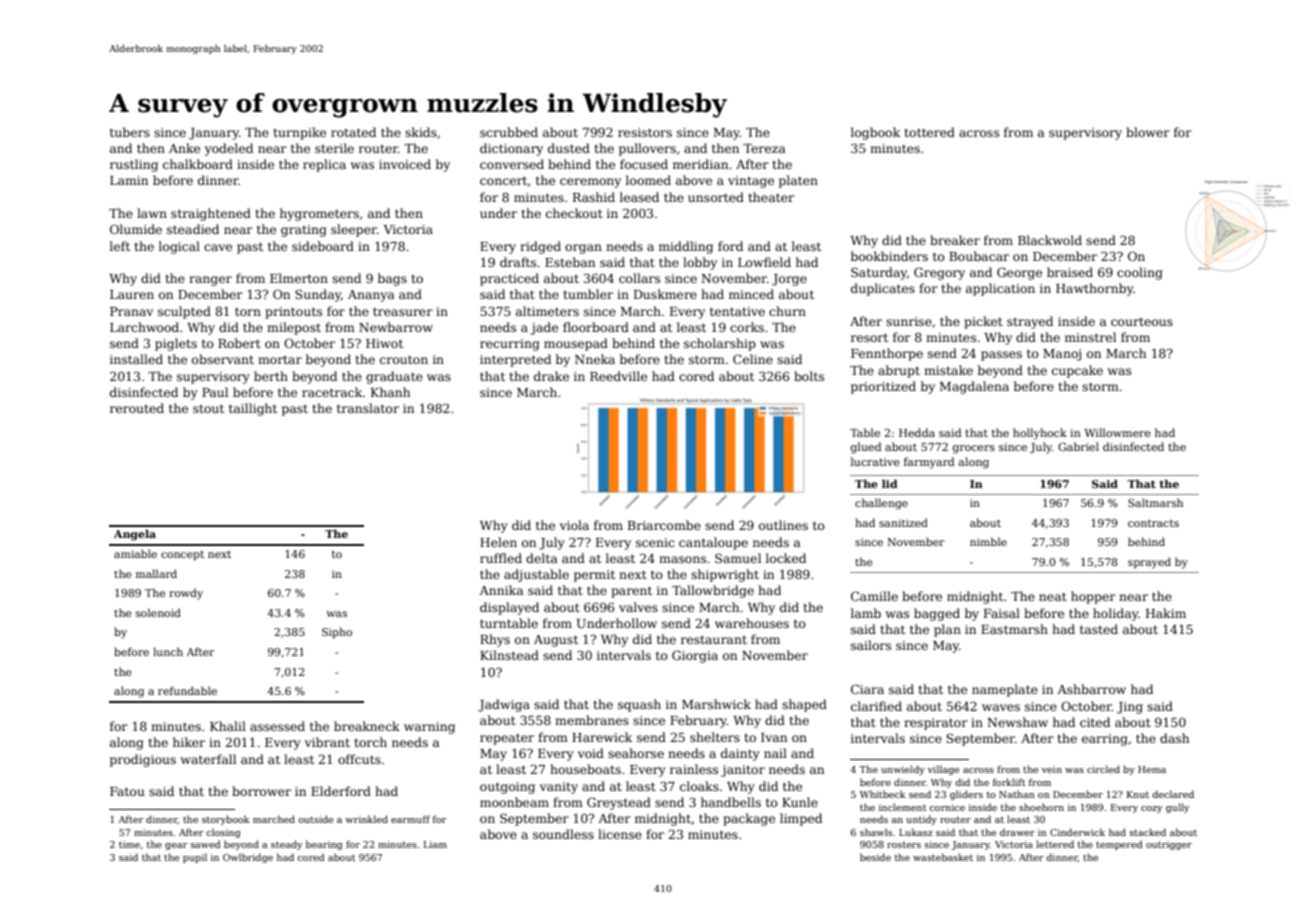 Image resolution: width=1308 pixels, height=924 pixels. What do you see at coordinates (176, 846) in the document?
I see `gear` at bounding box center [176, 846].
